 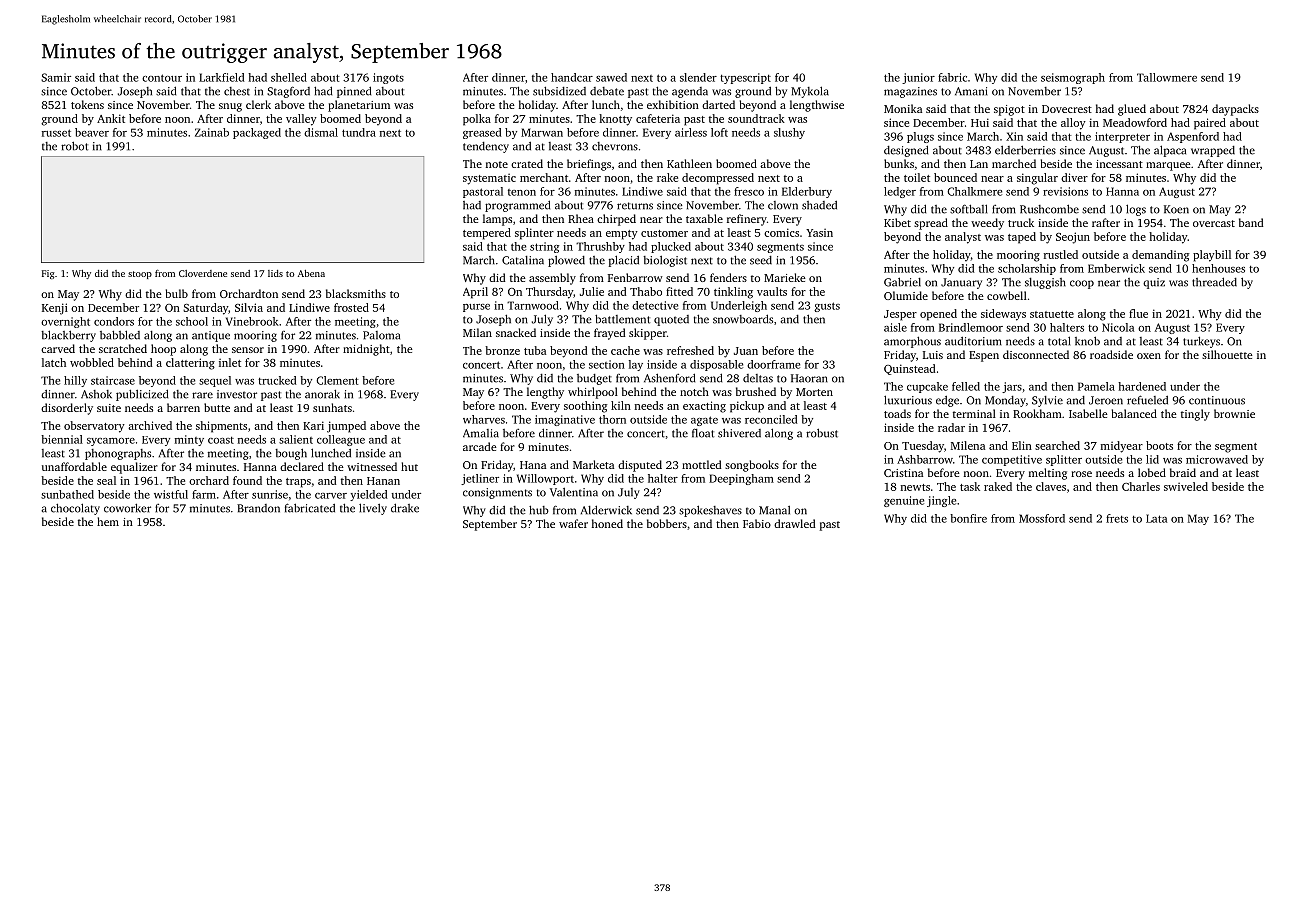 What do you see at coordinates (162, 78) in the page?
I see `contour` at bounding box center [162, 78].
